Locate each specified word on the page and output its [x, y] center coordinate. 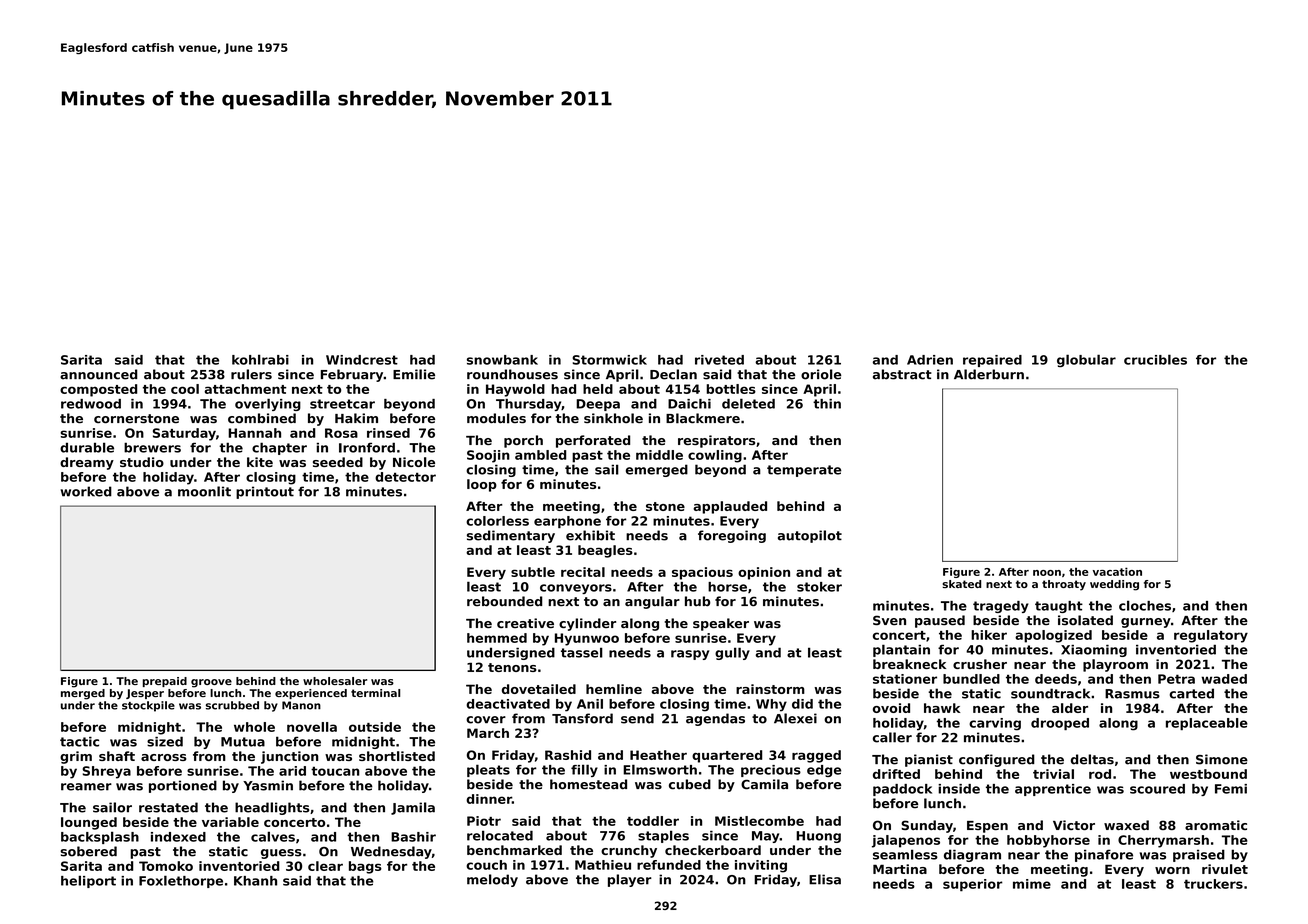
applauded [730, 507]
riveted [719, 360]
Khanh [255, 881]
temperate [804, 471]
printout [265, 492]
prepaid [165, 682]
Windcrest [362, 360]
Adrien [930, 360]
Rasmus [1132, 694]
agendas [715, 719]
